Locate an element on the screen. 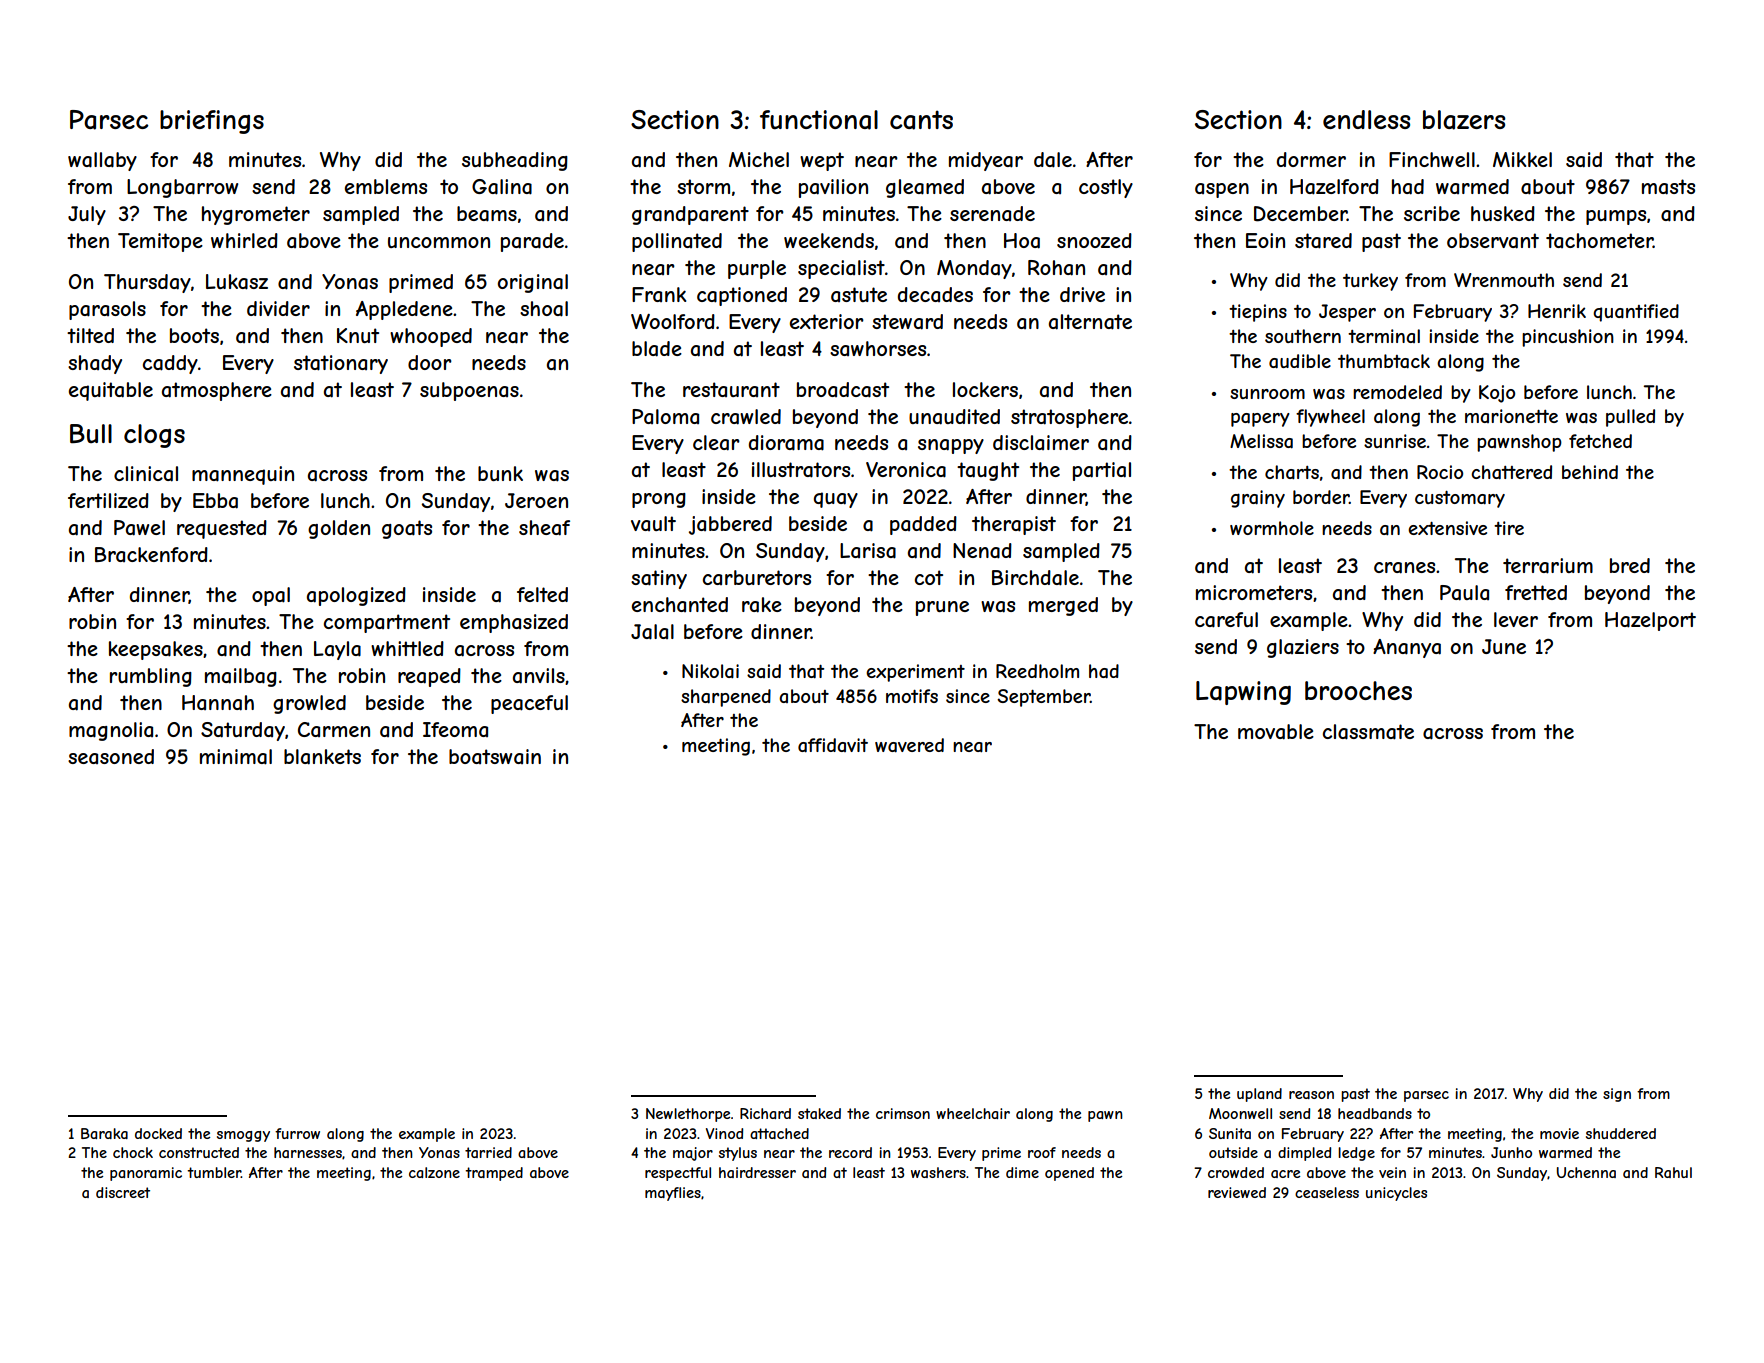  sign is located at coordinates (1617, 1095).
